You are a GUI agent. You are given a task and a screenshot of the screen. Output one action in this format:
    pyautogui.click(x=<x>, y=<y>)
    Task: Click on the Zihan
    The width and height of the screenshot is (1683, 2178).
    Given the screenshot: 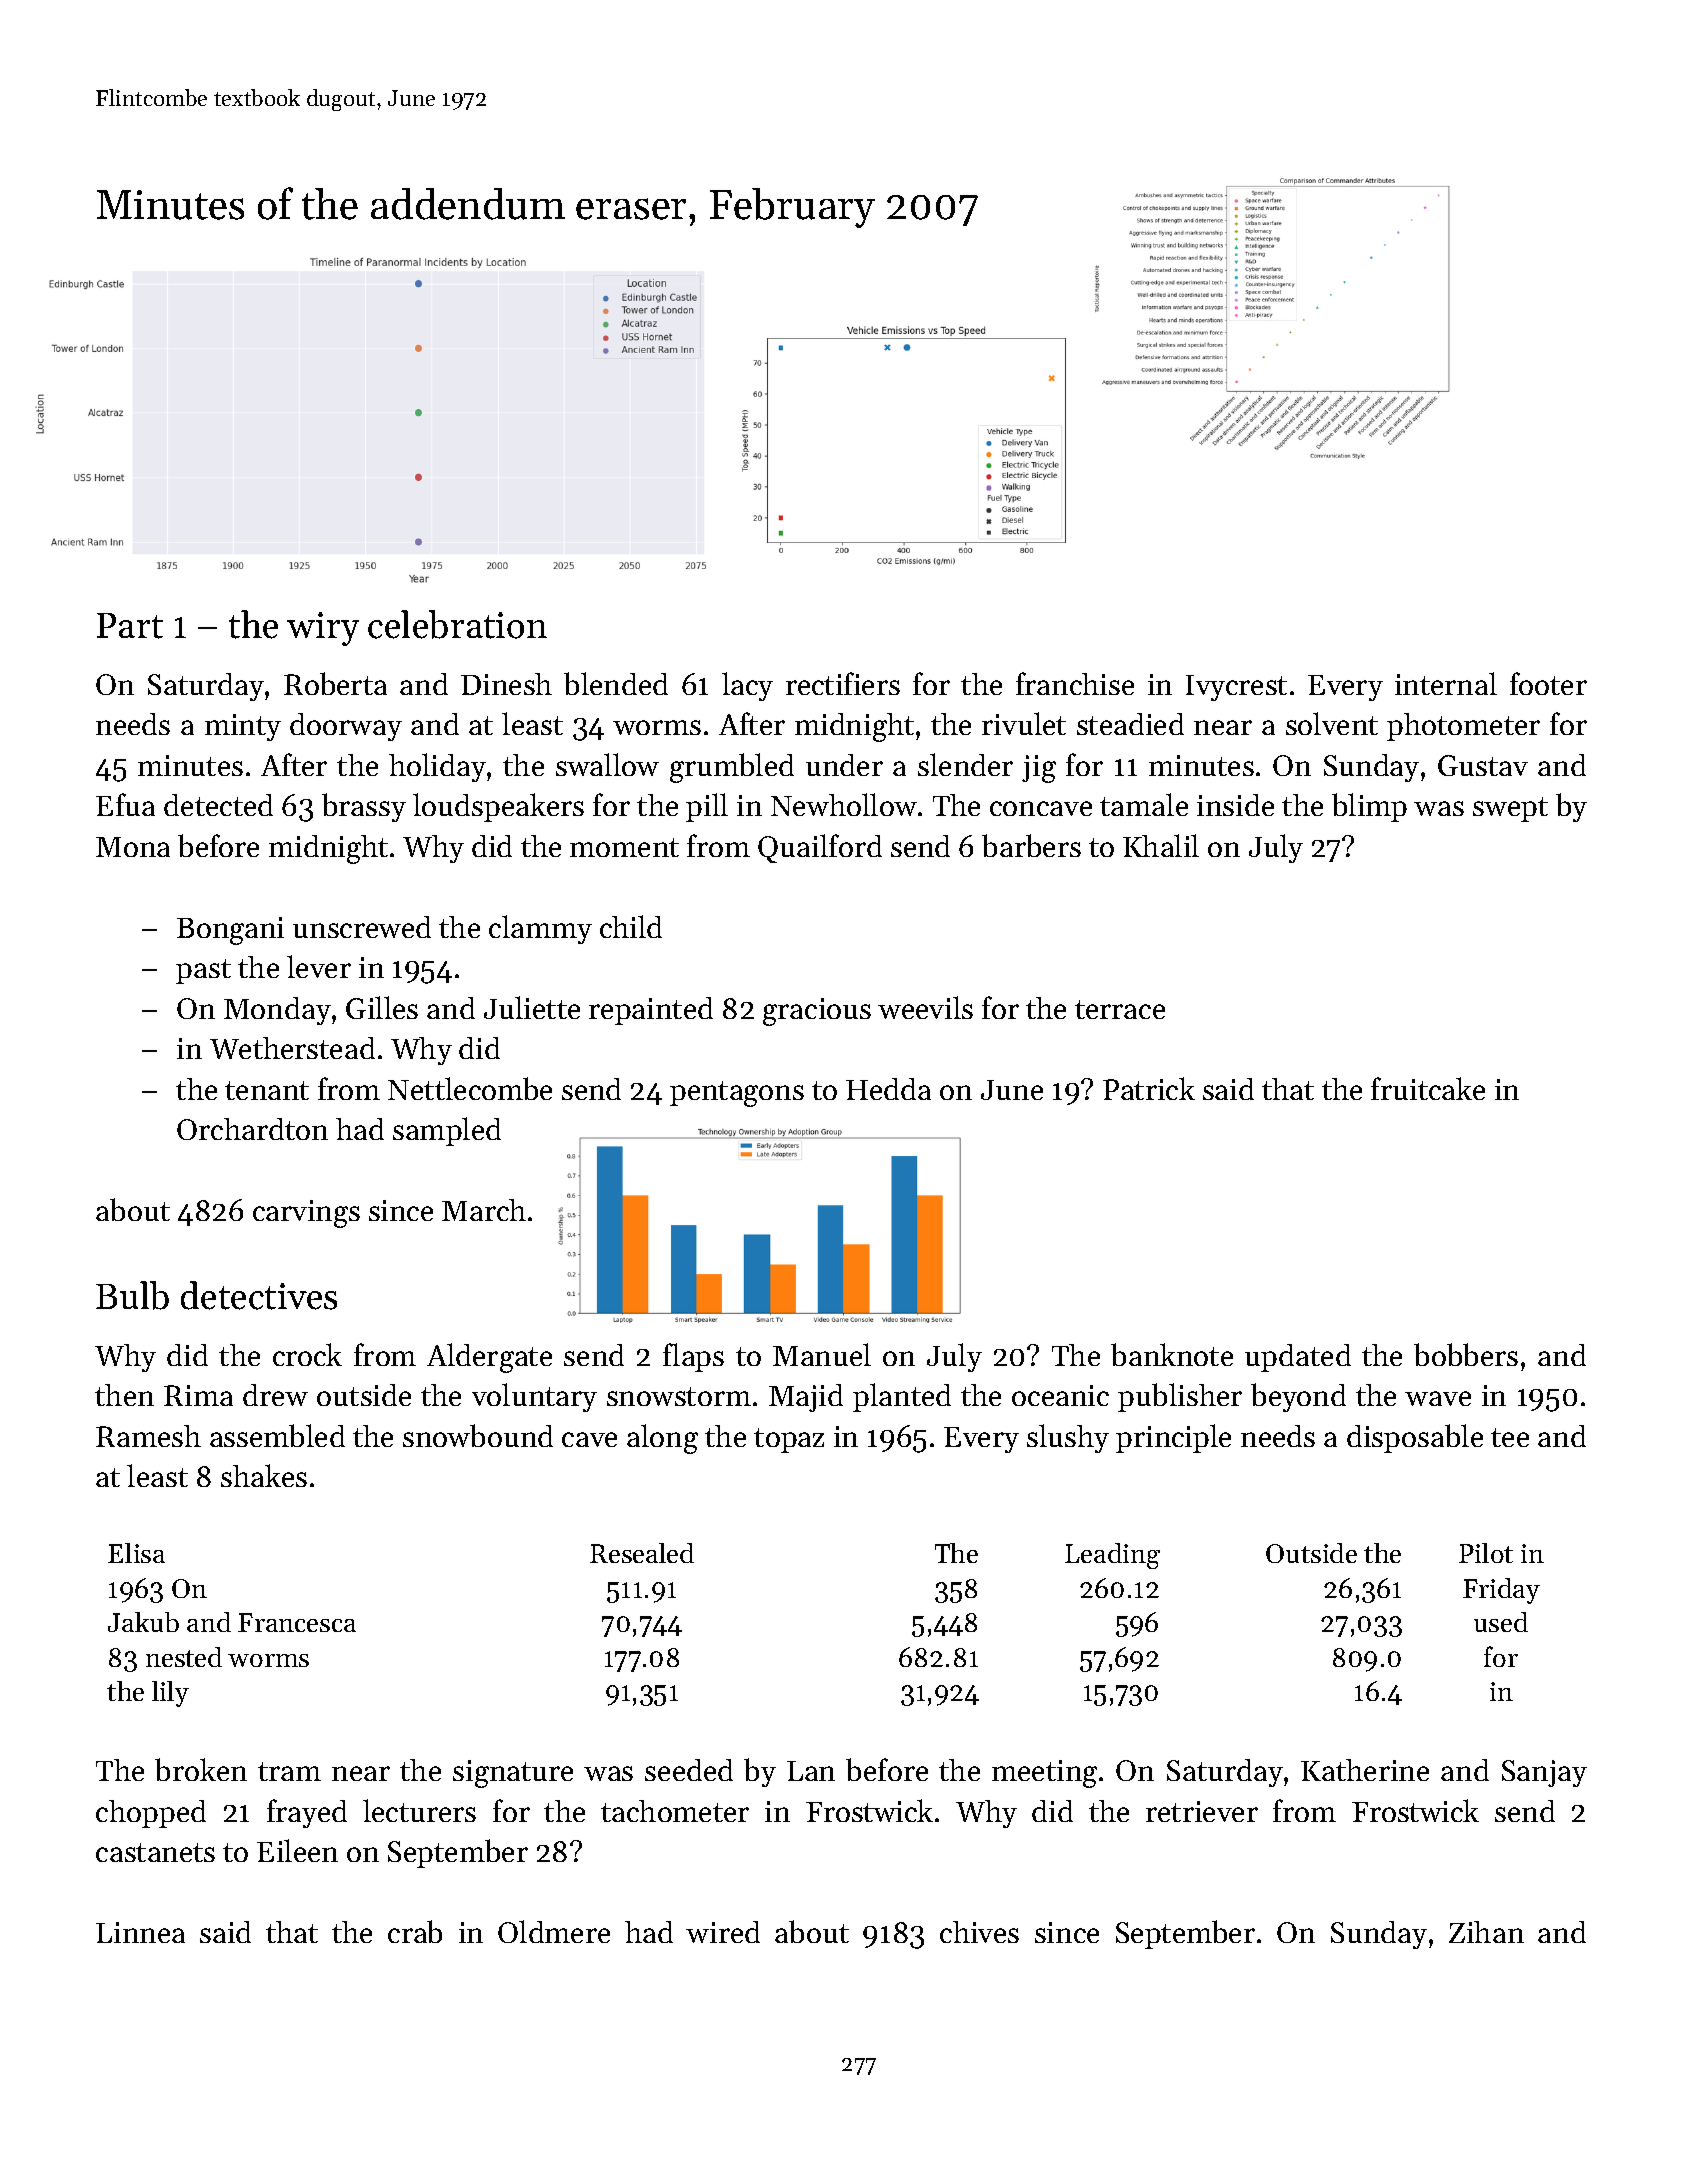 What is the action you would take?
    pyautogui.click(x=1486, y=1932)
